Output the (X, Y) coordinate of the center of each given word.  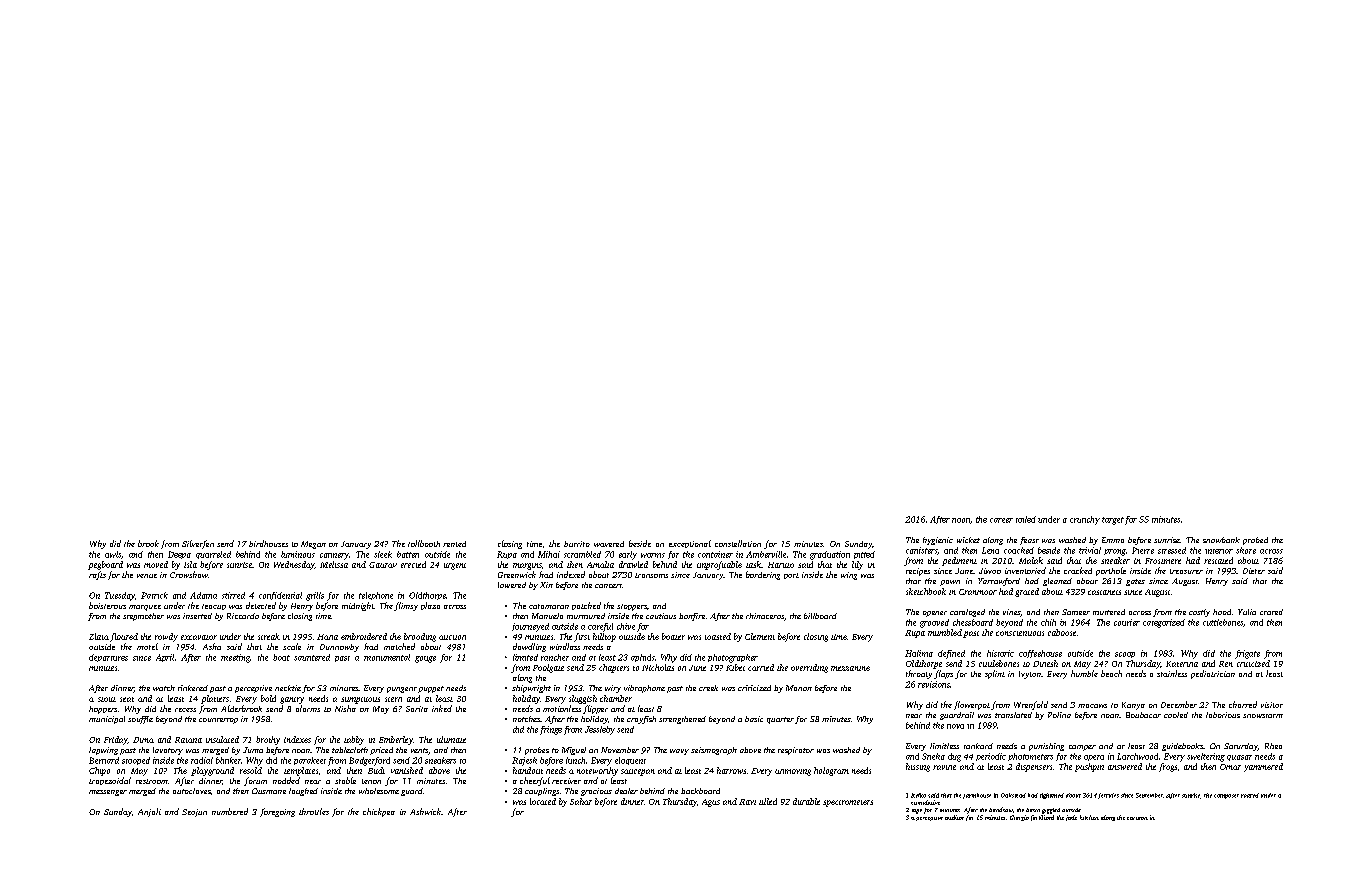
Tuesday (120, 596)
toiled (1026, 519)
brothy (268, 740)
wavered (609, 544)
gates (1135, 582)
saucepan (638, 772)
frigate (1247, 654)
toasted (718, 636)
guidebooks (1182, 747)
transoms (651, 575)
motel (147, 646)
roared (1250, 795)
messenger (108, 793)
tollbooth (424, 543)
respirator (796, 751)
